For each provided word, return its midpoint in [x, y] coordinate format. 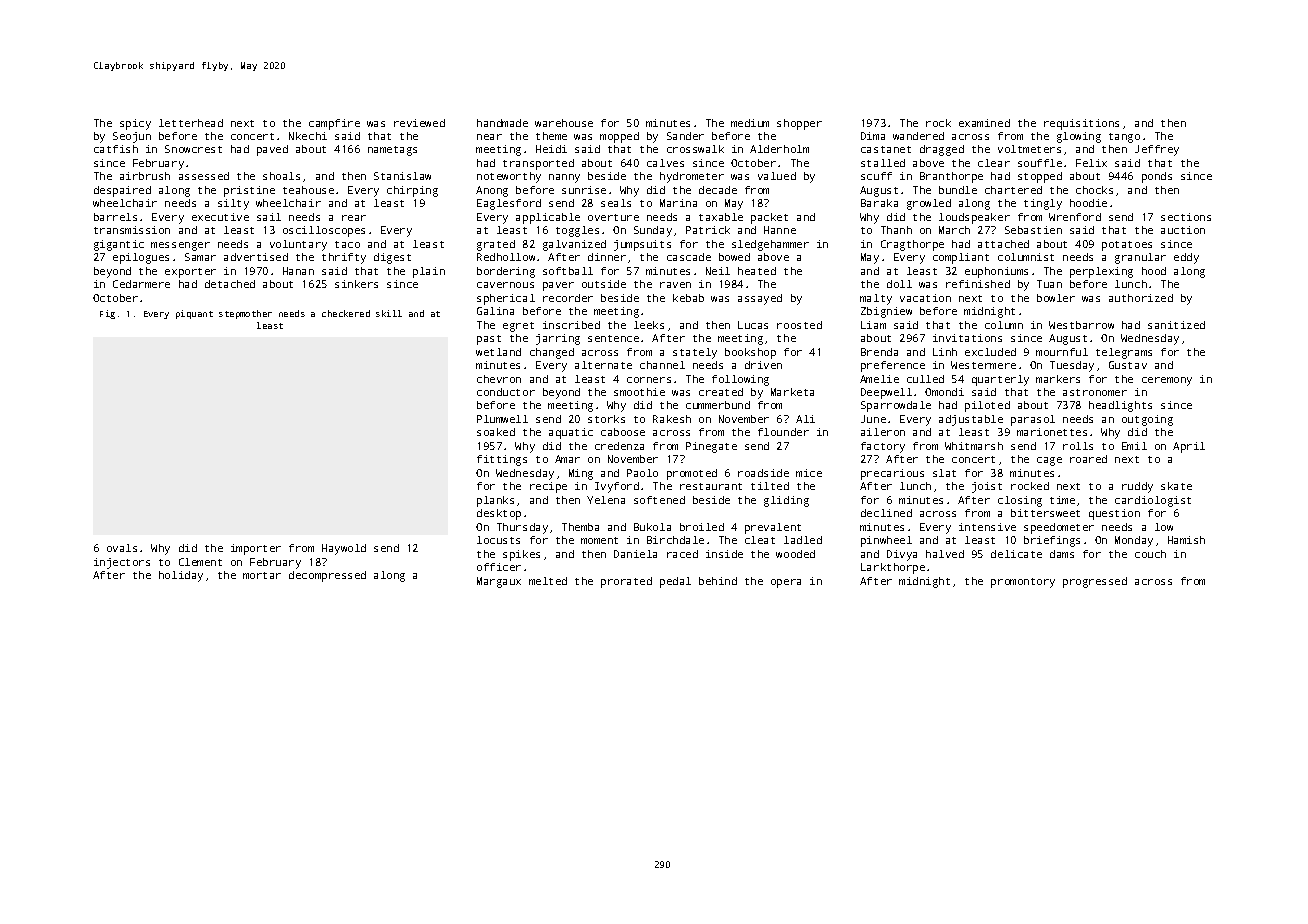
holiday [181, 576]
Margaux [499, 582]
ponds [1157, 177]
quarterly [1000, 380]
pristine [249, 191]
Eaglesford [509, 204]
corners [649, 380]
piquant [194, 314]
